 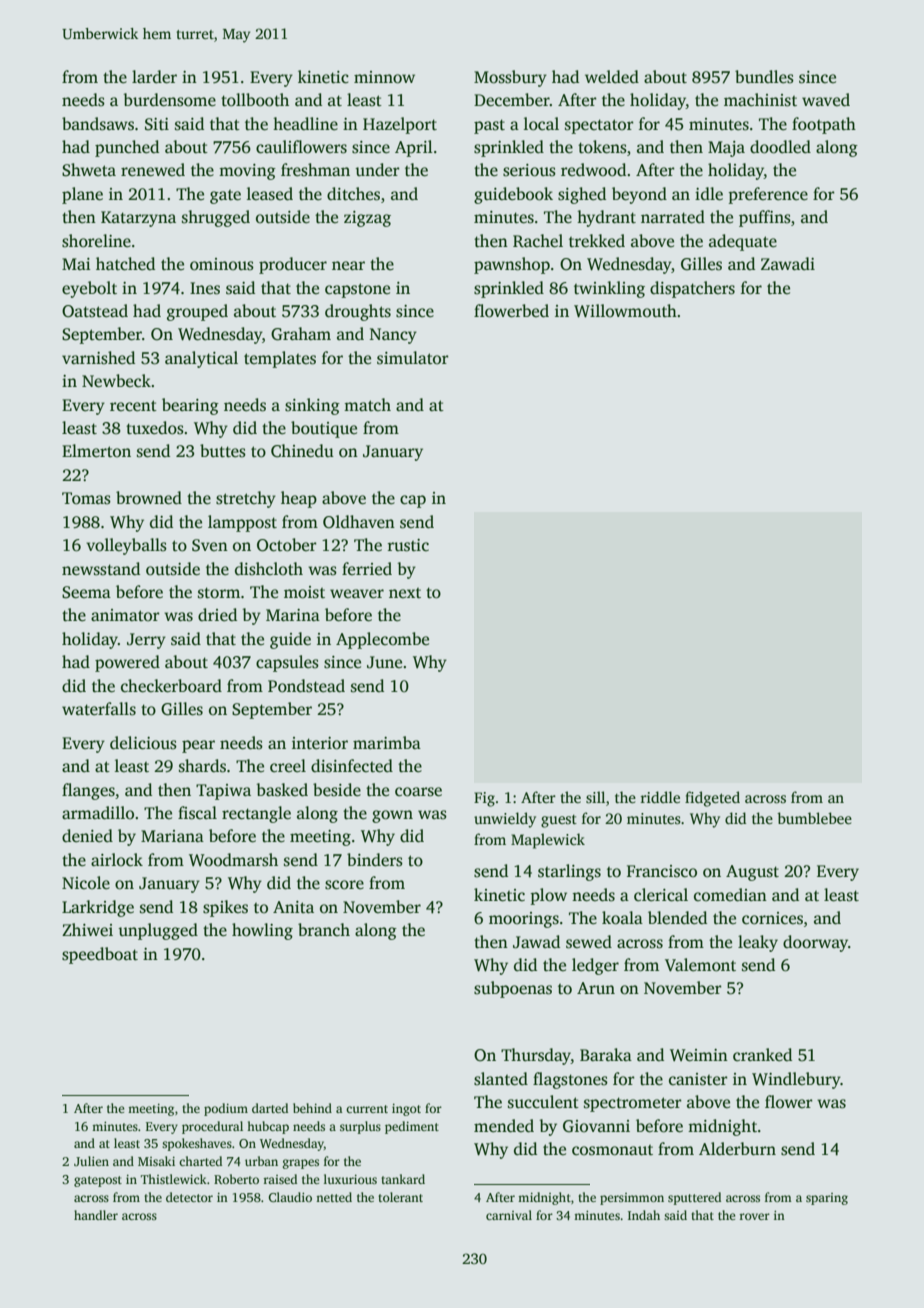 I want to click on Sven, so click(x=210, y=545).
